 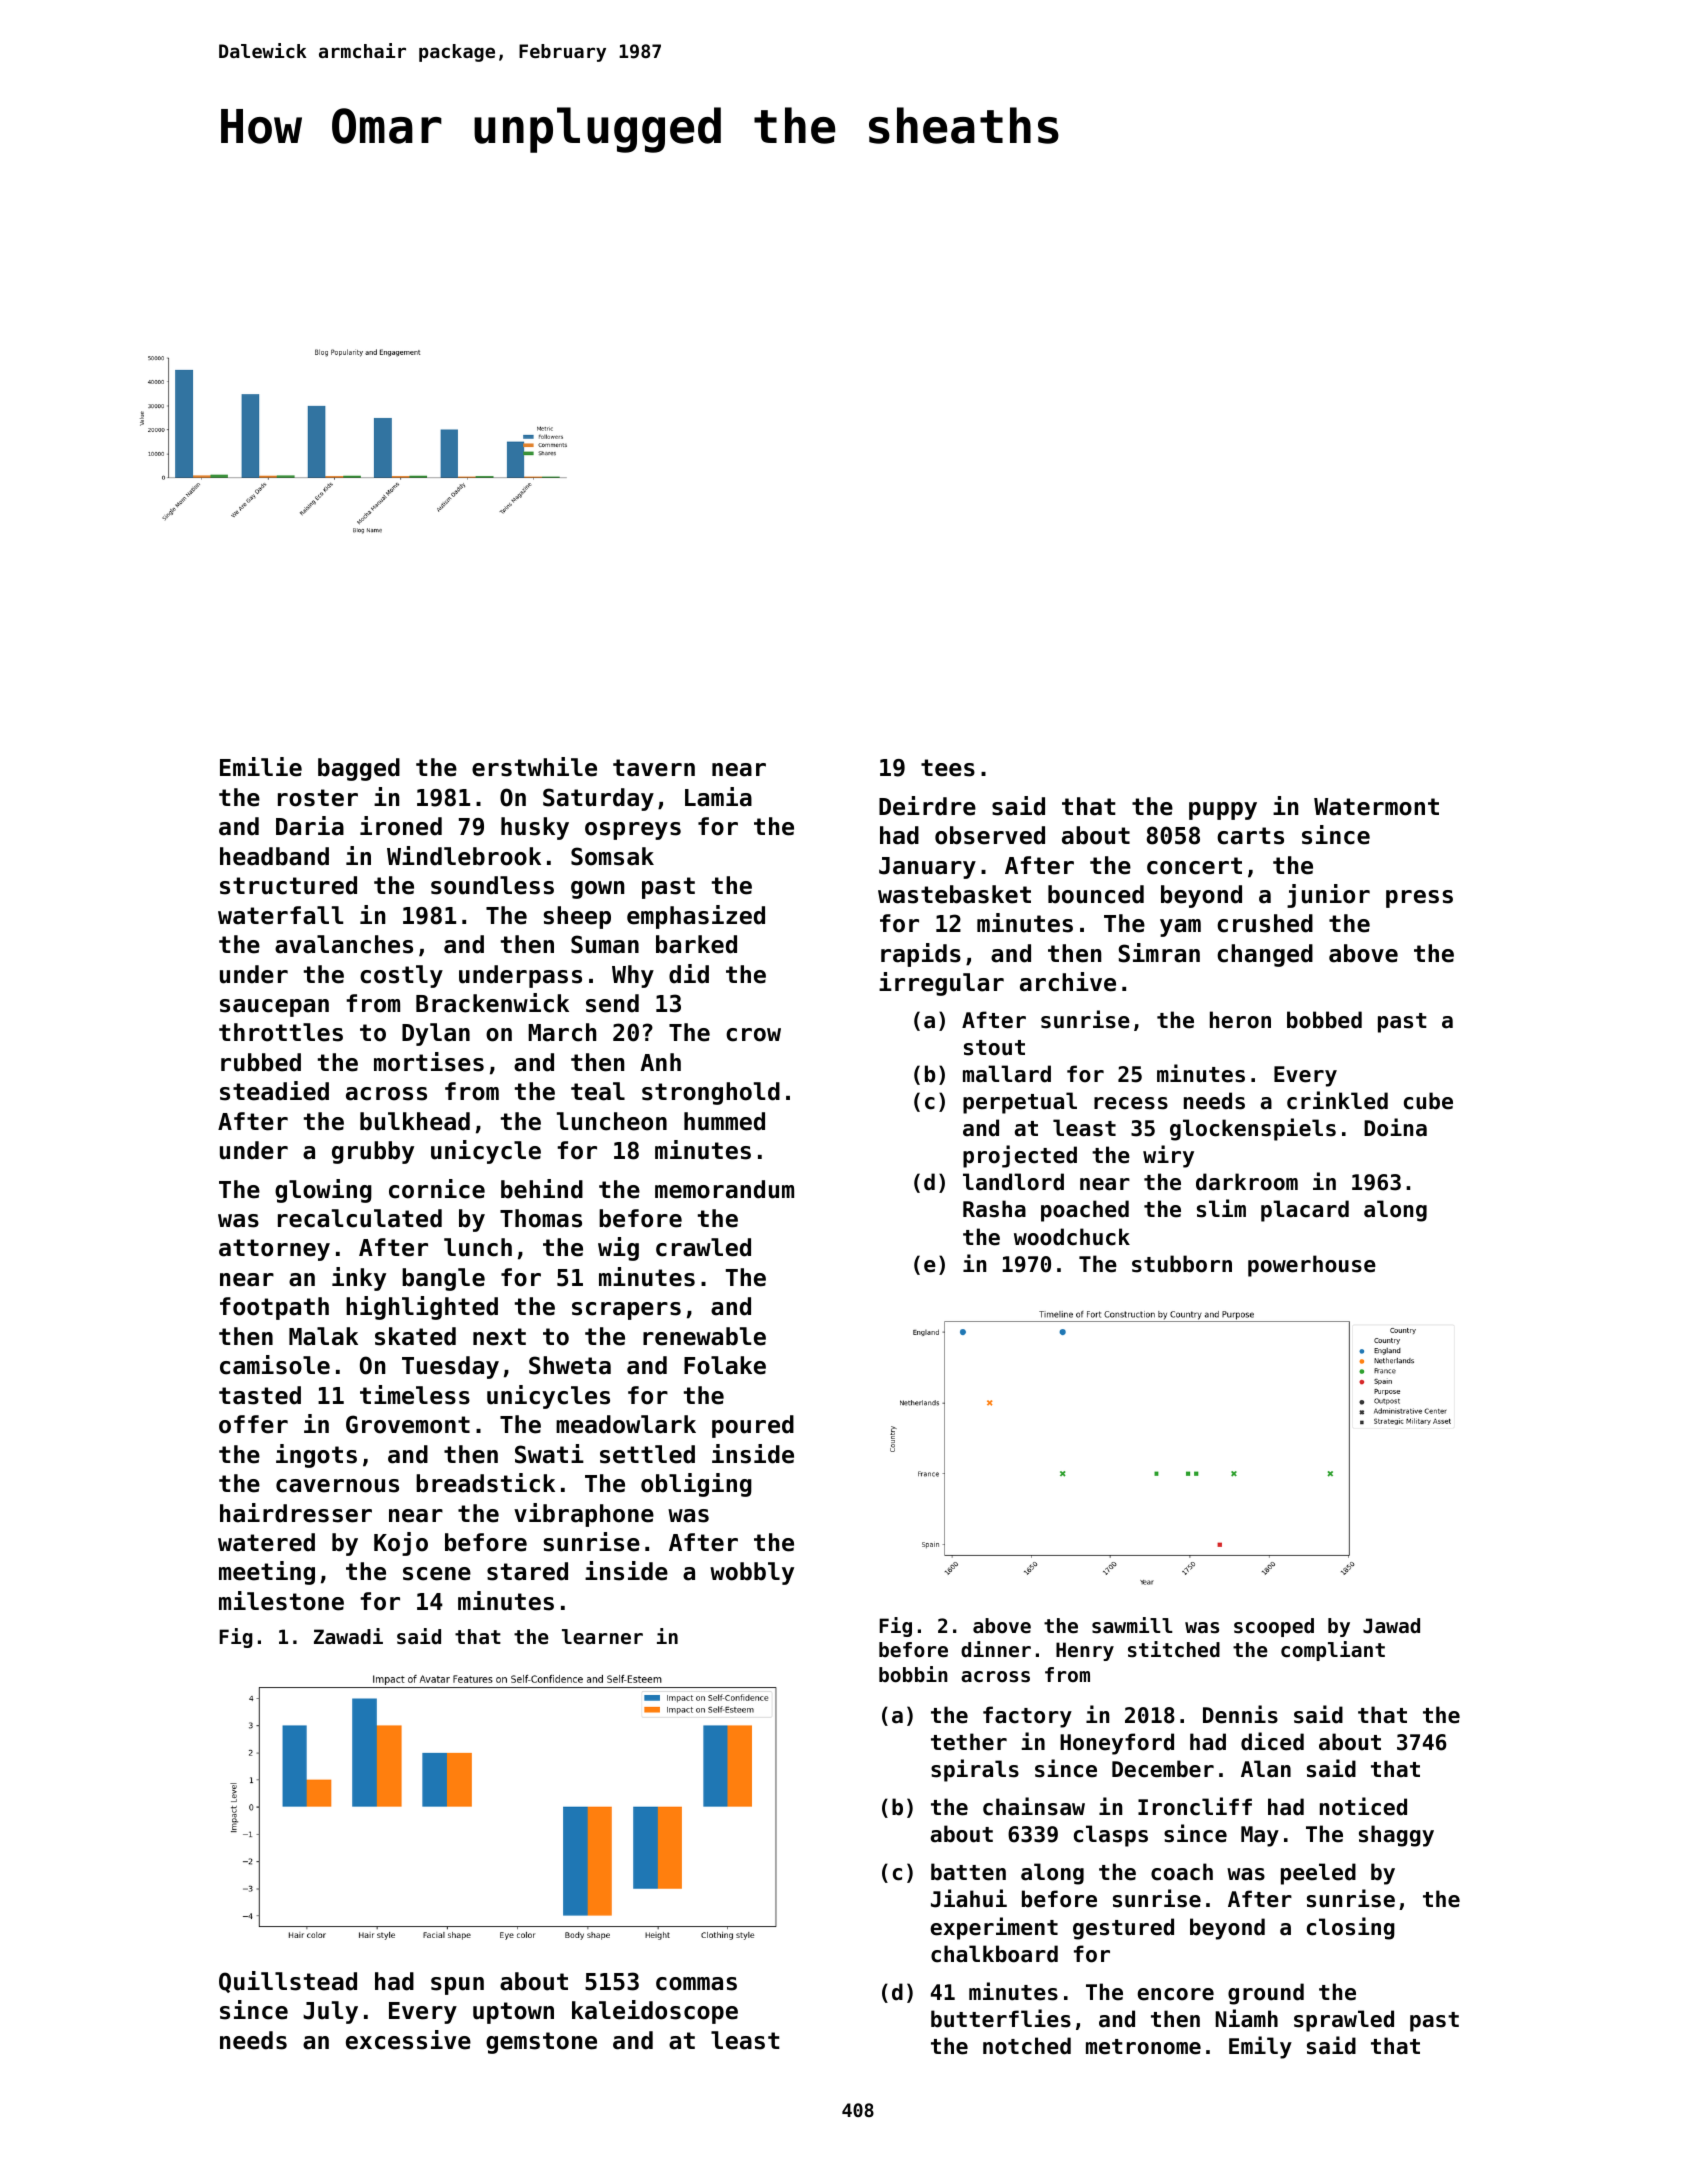 I want to click on Folake, so click(x=725, y=1365).
